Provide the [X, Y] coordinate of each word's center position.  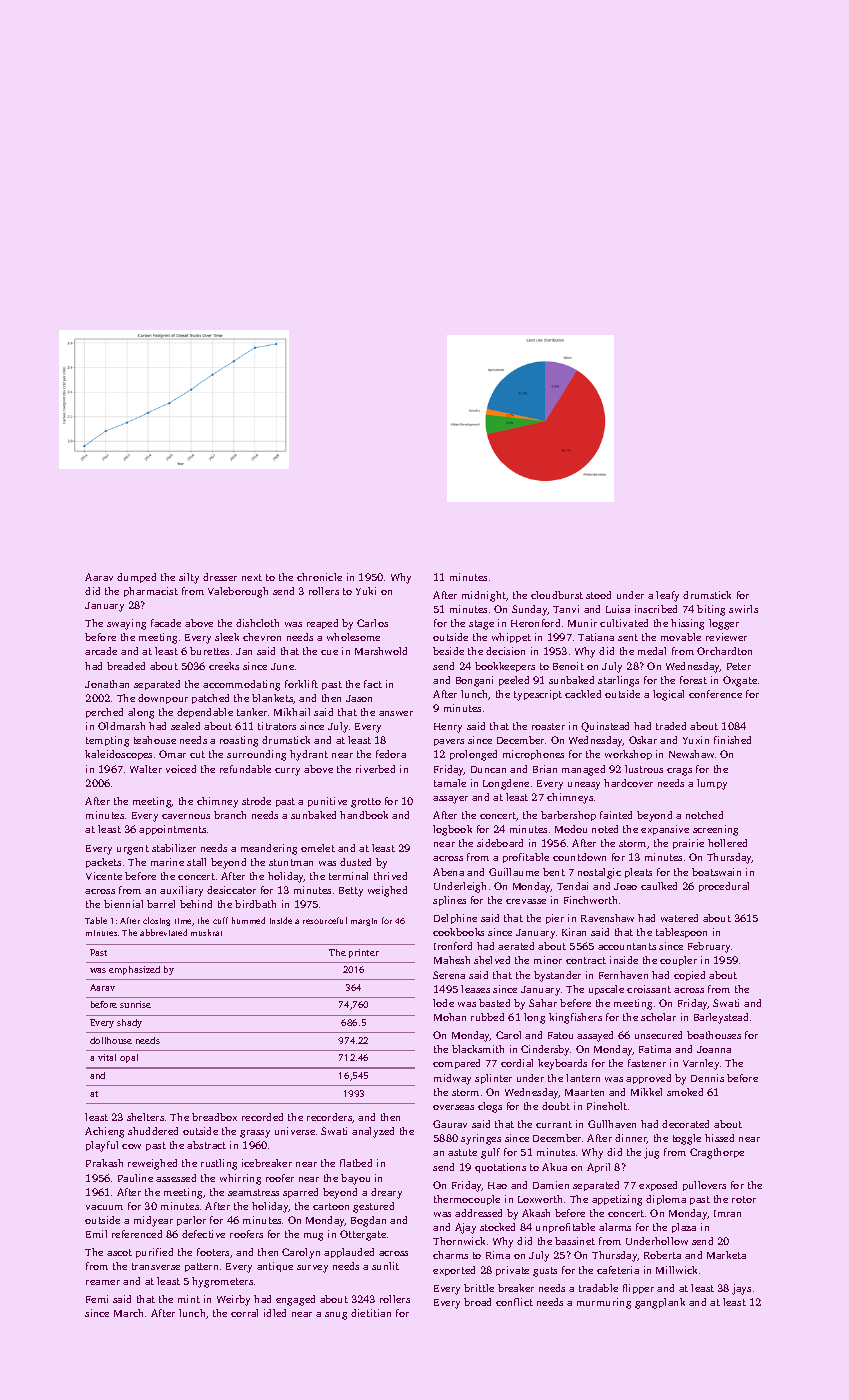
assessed [176, 1178]
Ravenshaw [607, 918]
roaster [548, 726]
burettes [209, 651]
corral [244, 1313]
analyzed [373, 1132]
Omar [172, 754]
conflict [514, 1302]
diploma [666, 1200]
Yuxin [696, 740]
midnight [484, 596]
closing [156, 921]
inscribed [656, 609]
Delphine [455, 919]
